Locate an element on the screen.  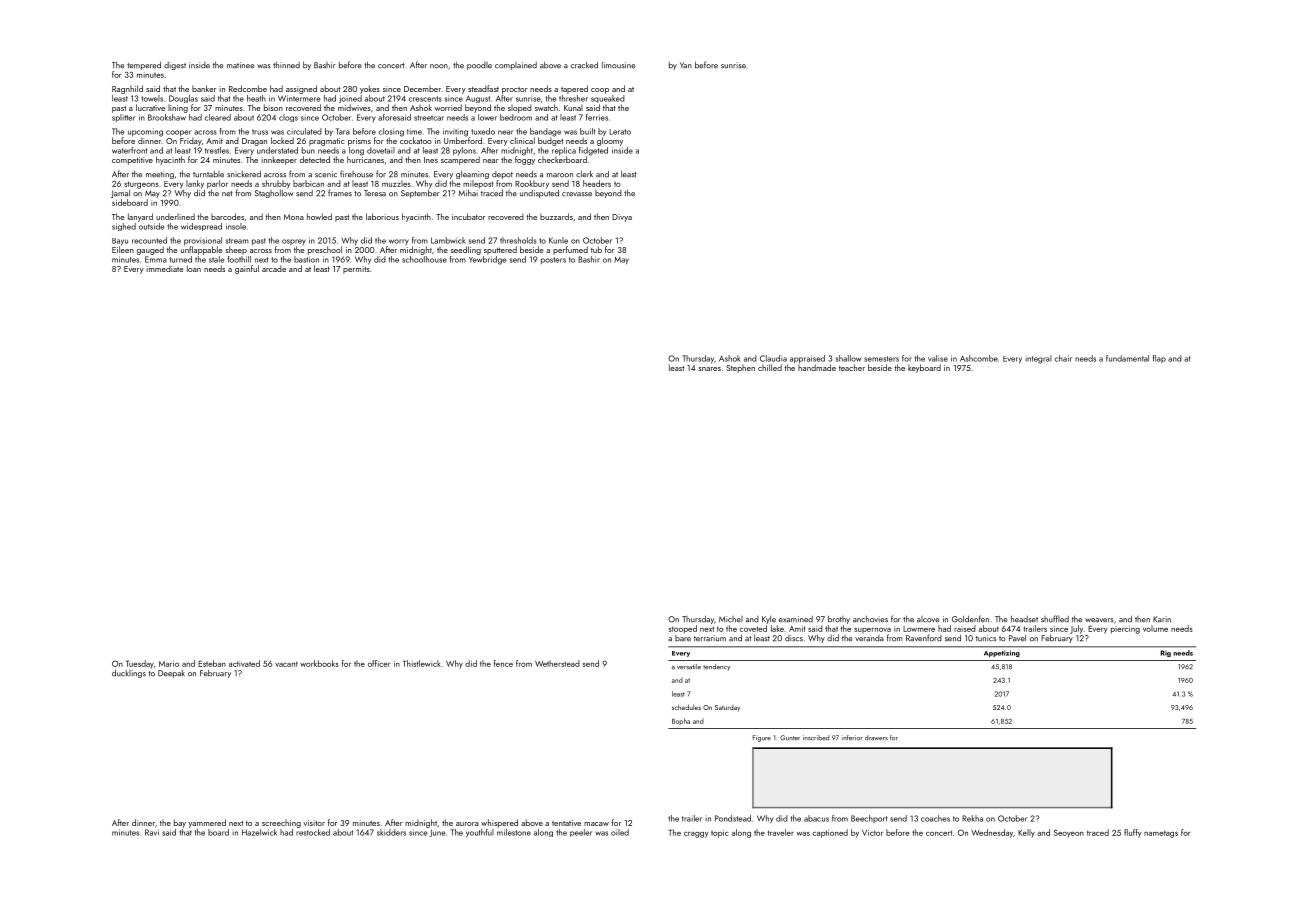
chilled is located at coordinates (770, 367).
